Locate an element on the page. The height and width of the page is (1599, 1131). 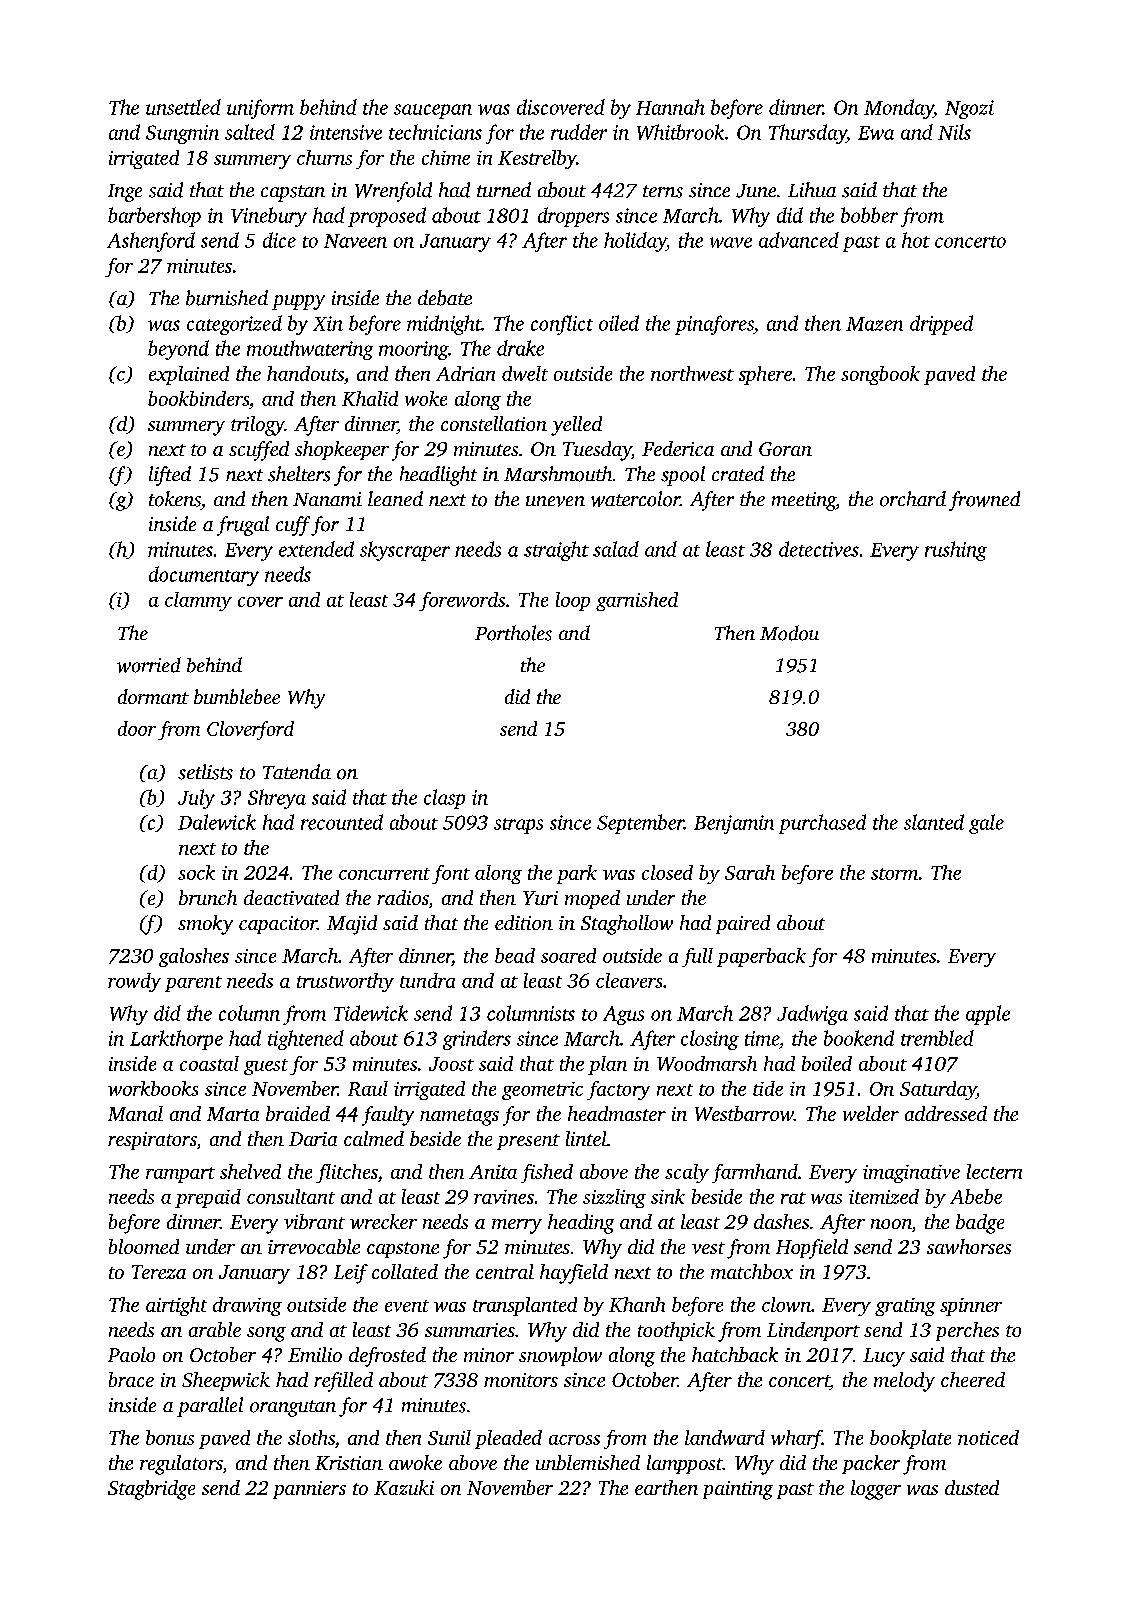
headlight is located at coordinates (438, 476).
